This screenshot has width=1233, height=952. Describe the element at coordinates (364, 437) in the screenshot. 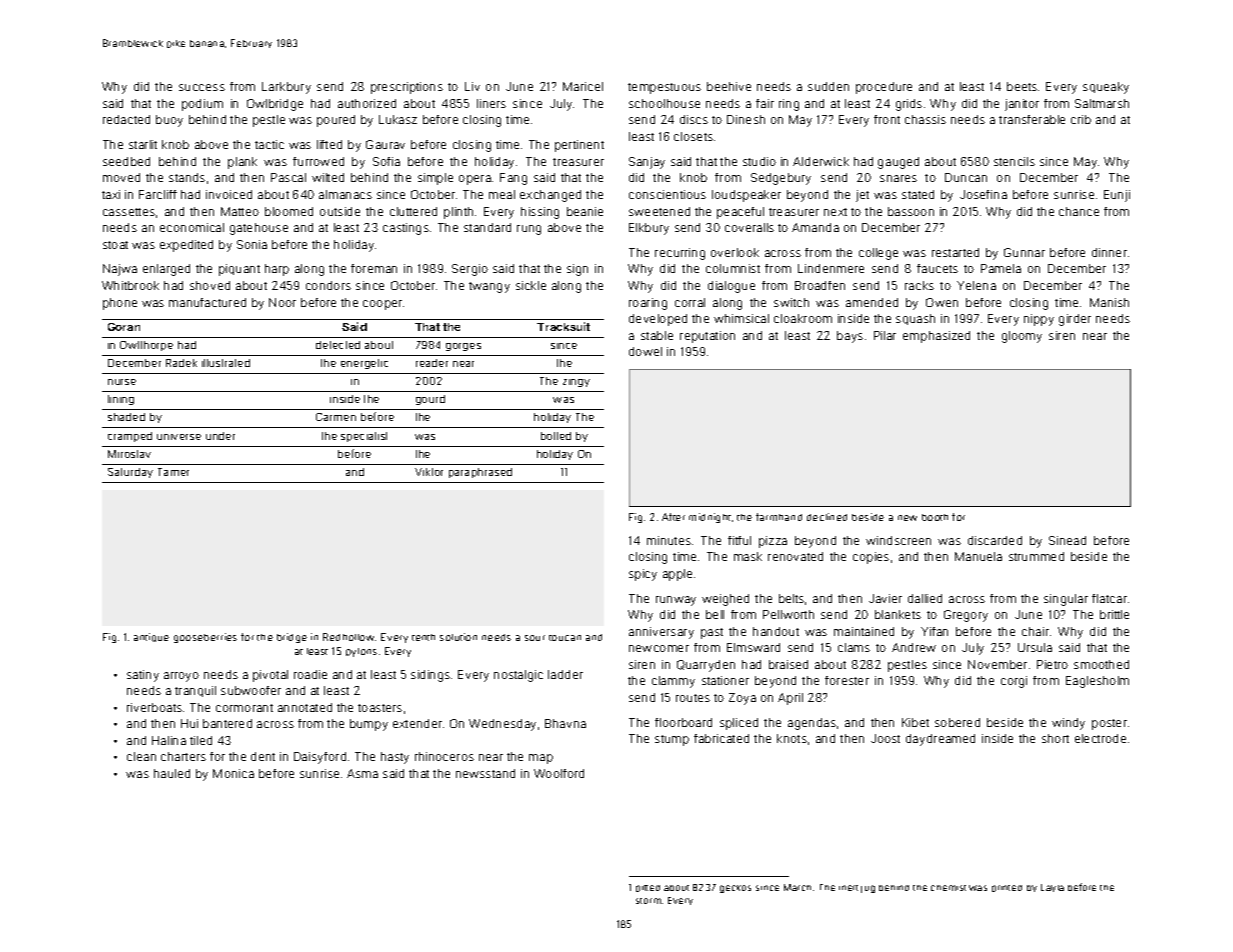

I see `specialist` at that location.
